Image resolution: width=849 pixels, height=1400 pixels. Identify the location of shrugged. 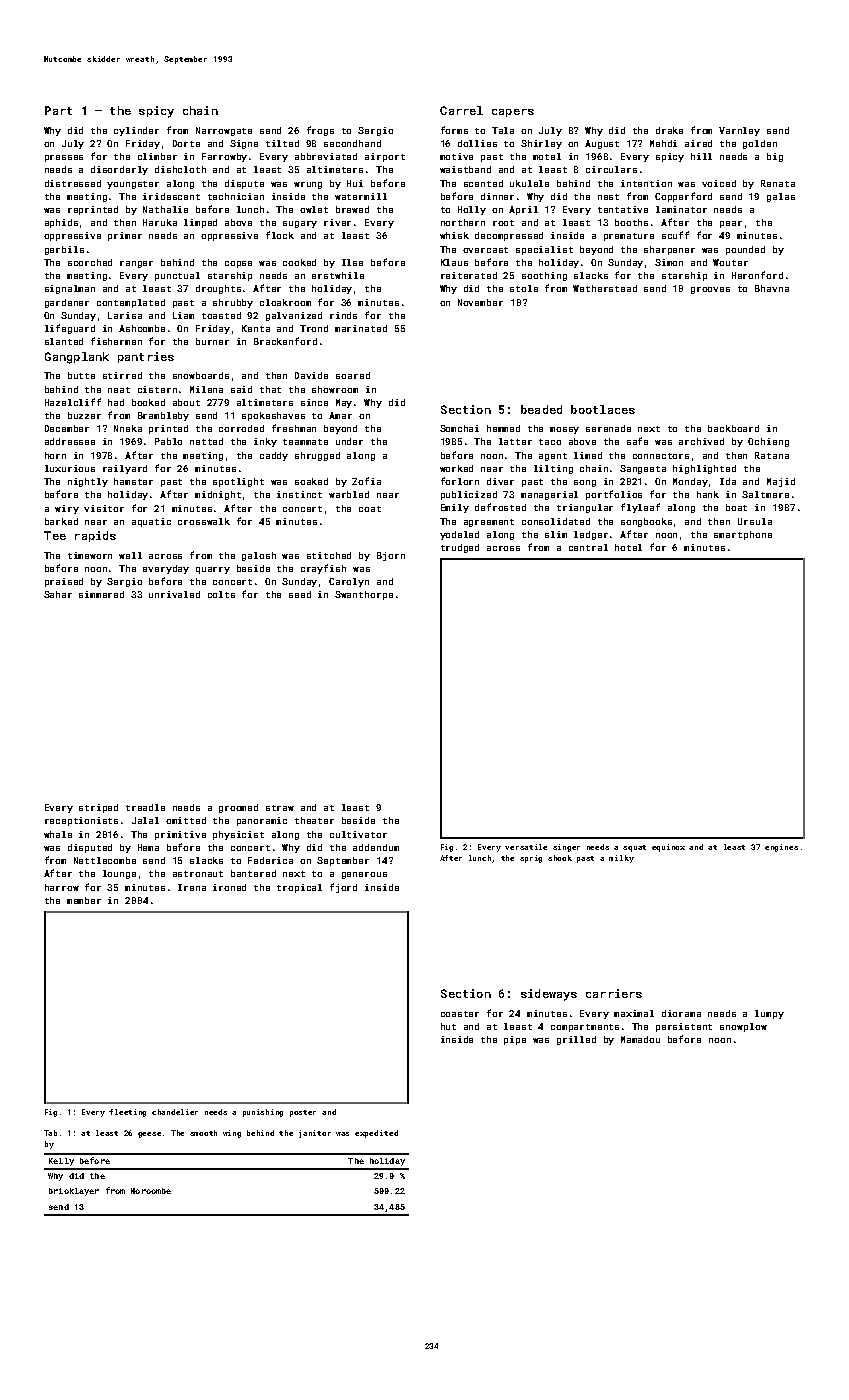
(317, 456).
